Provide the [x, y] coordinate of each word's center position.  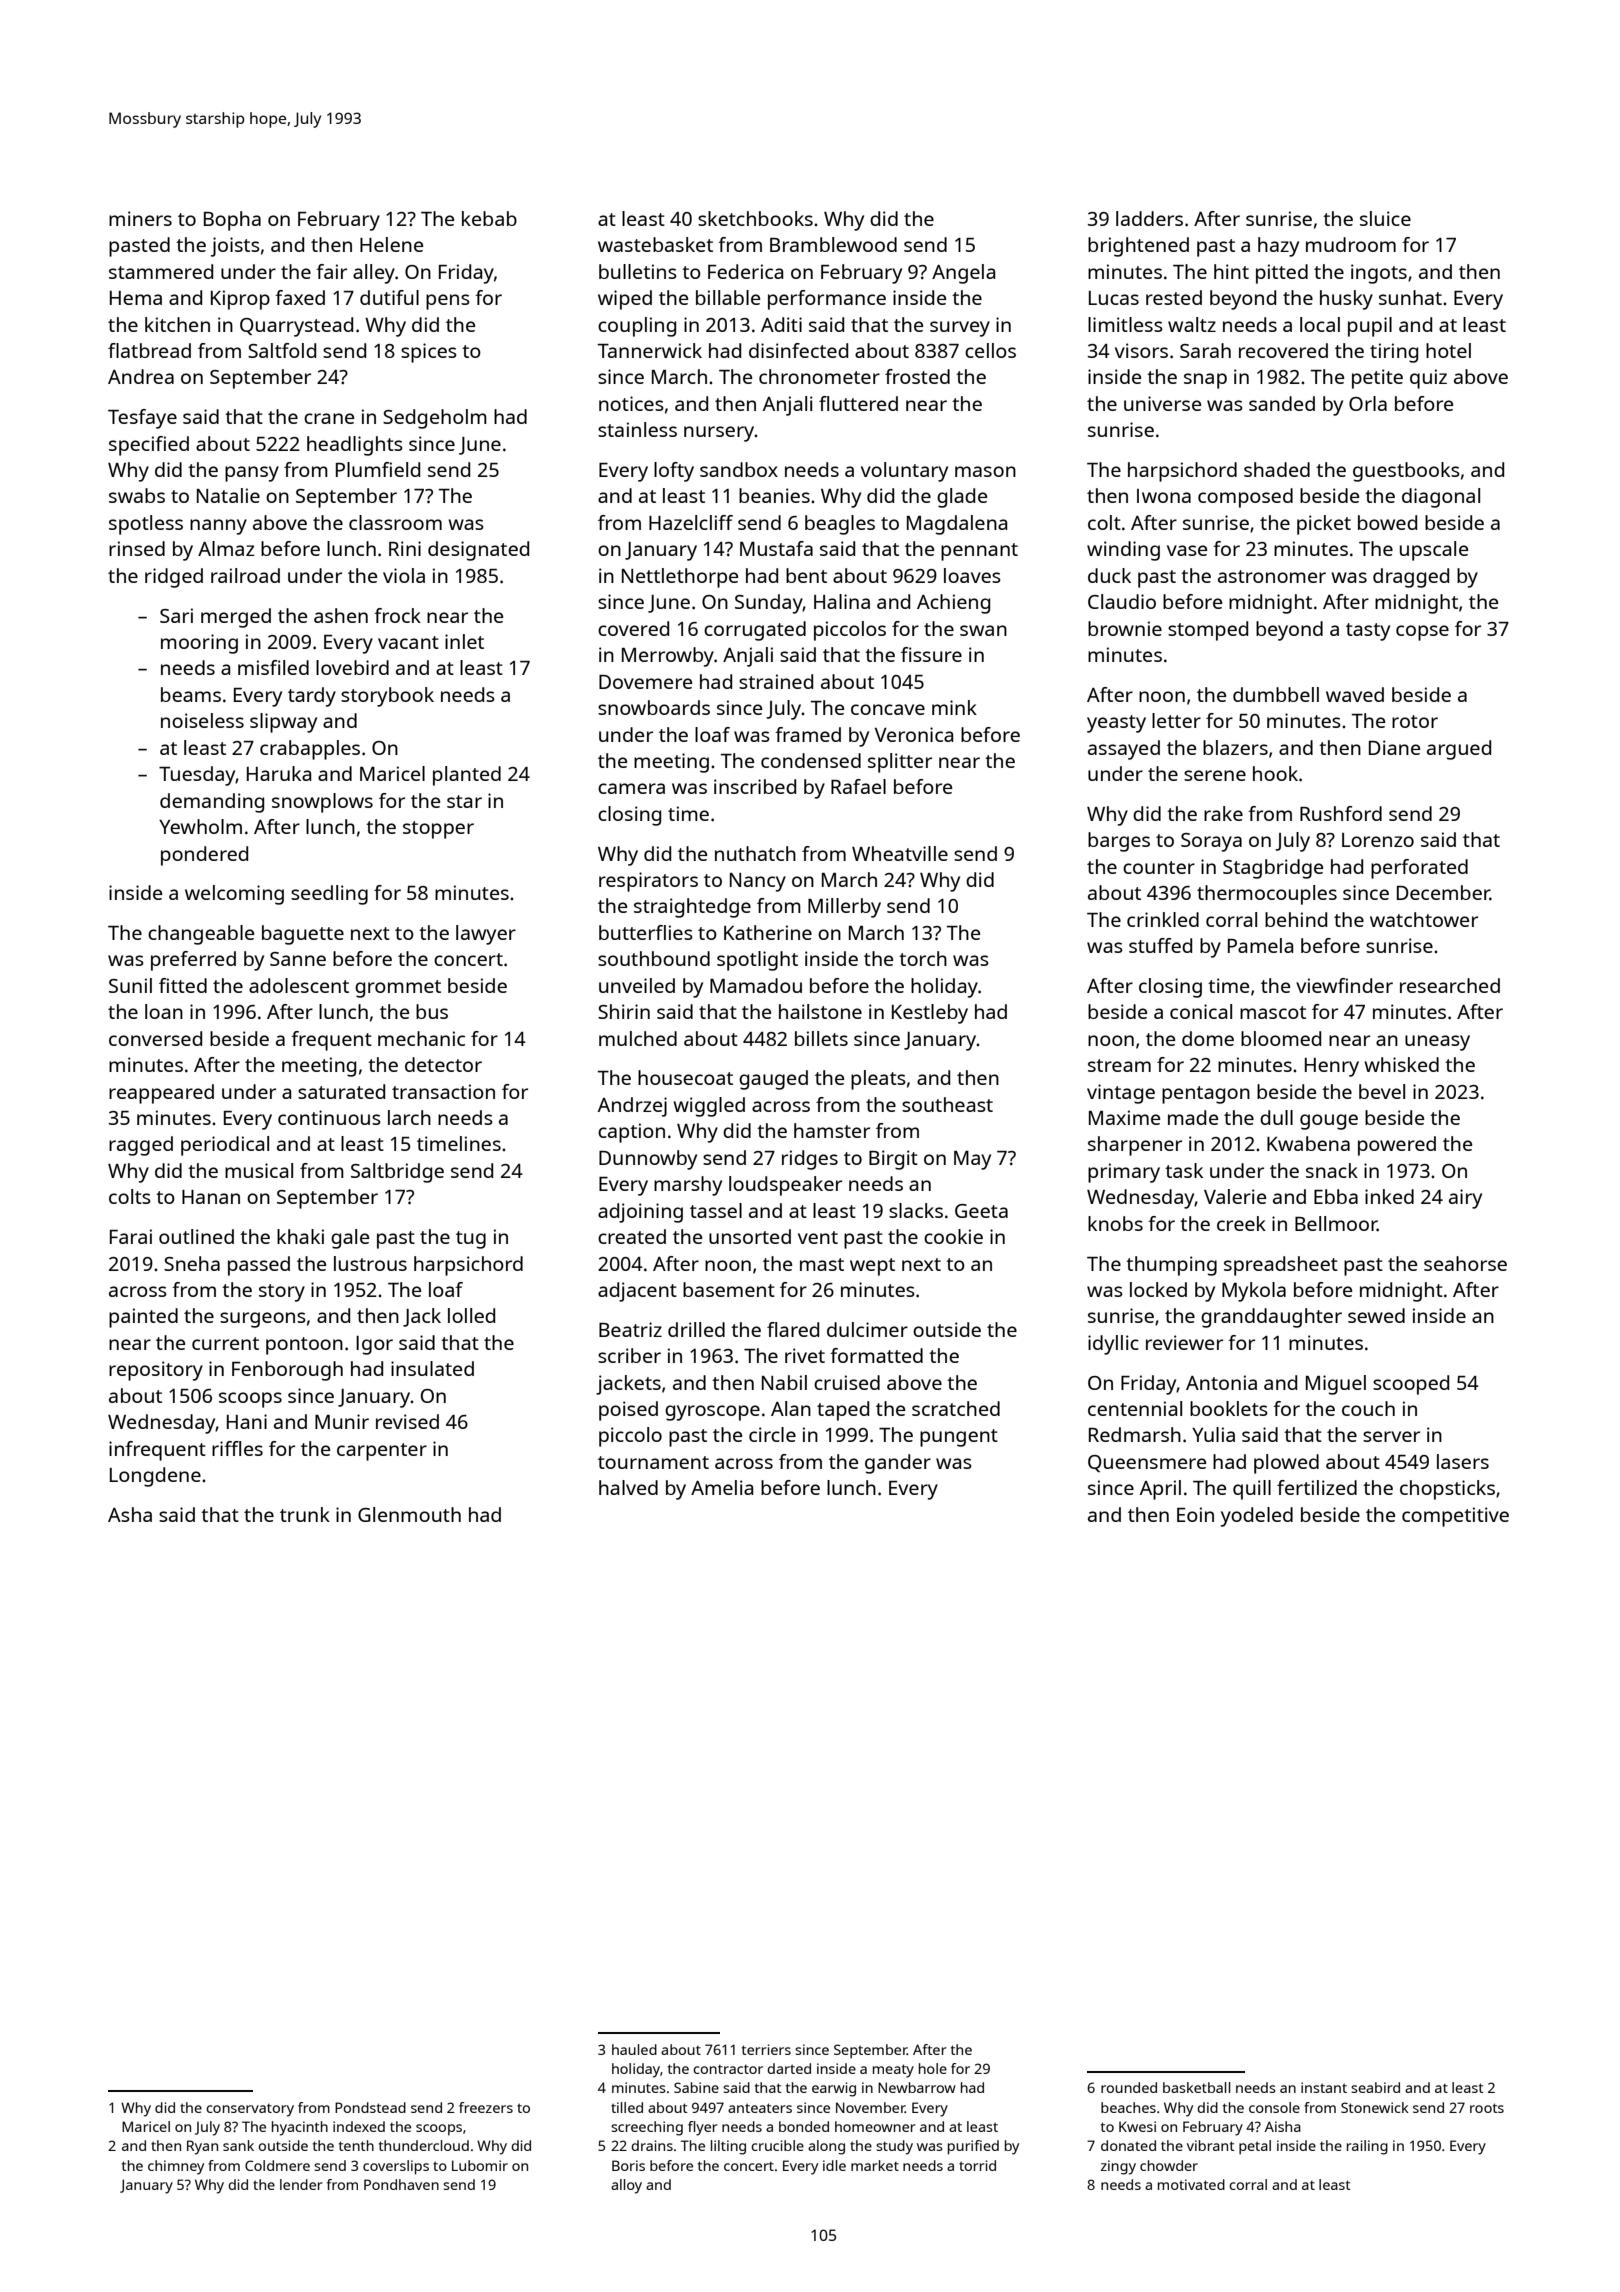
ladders [1149, 218]
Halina [842, 601]
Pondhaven [401, 2184]
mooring [199, 644]
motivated [1191, 2184]
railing [1367, 2147]
